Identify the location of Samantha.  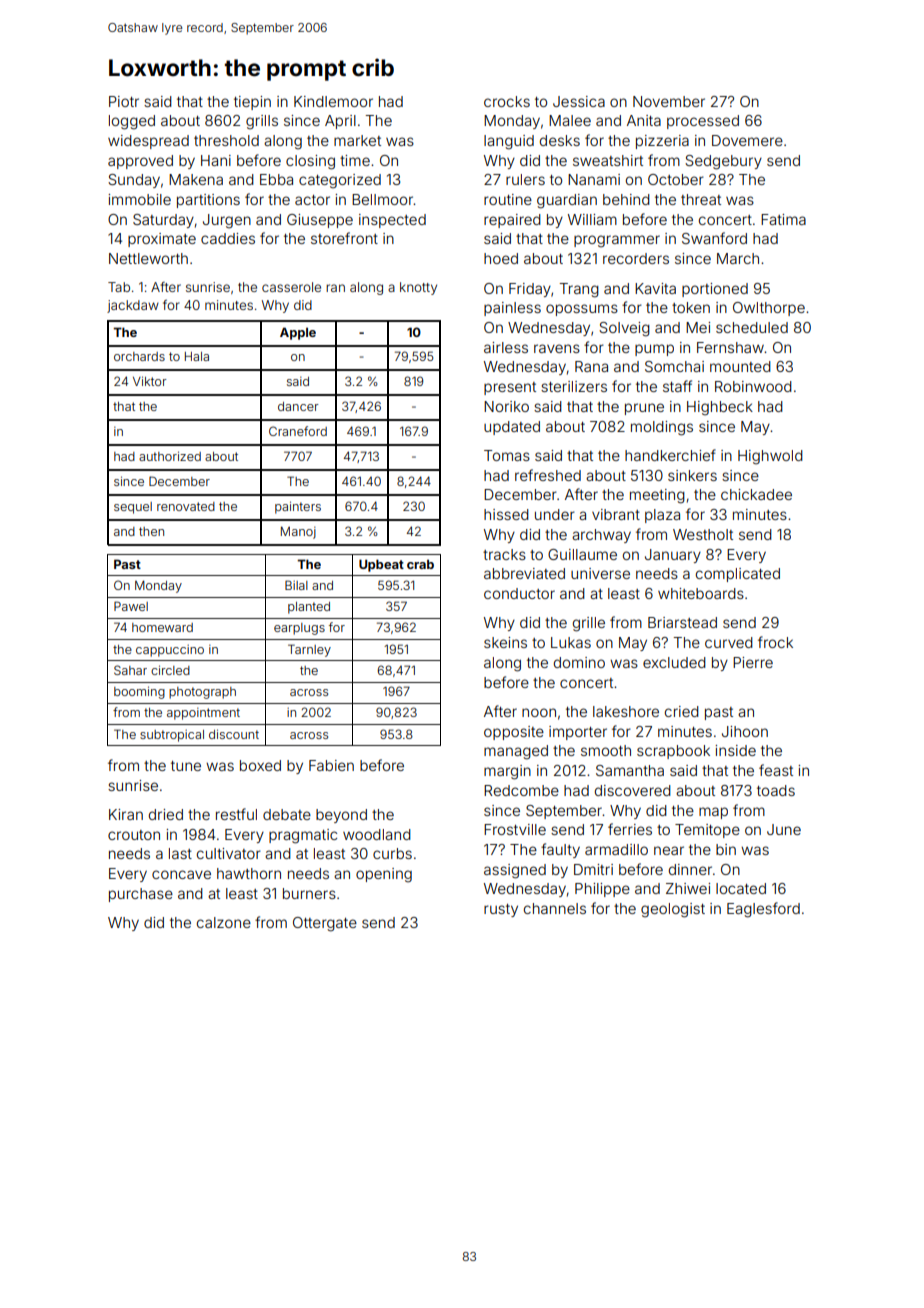
(630, 770).
